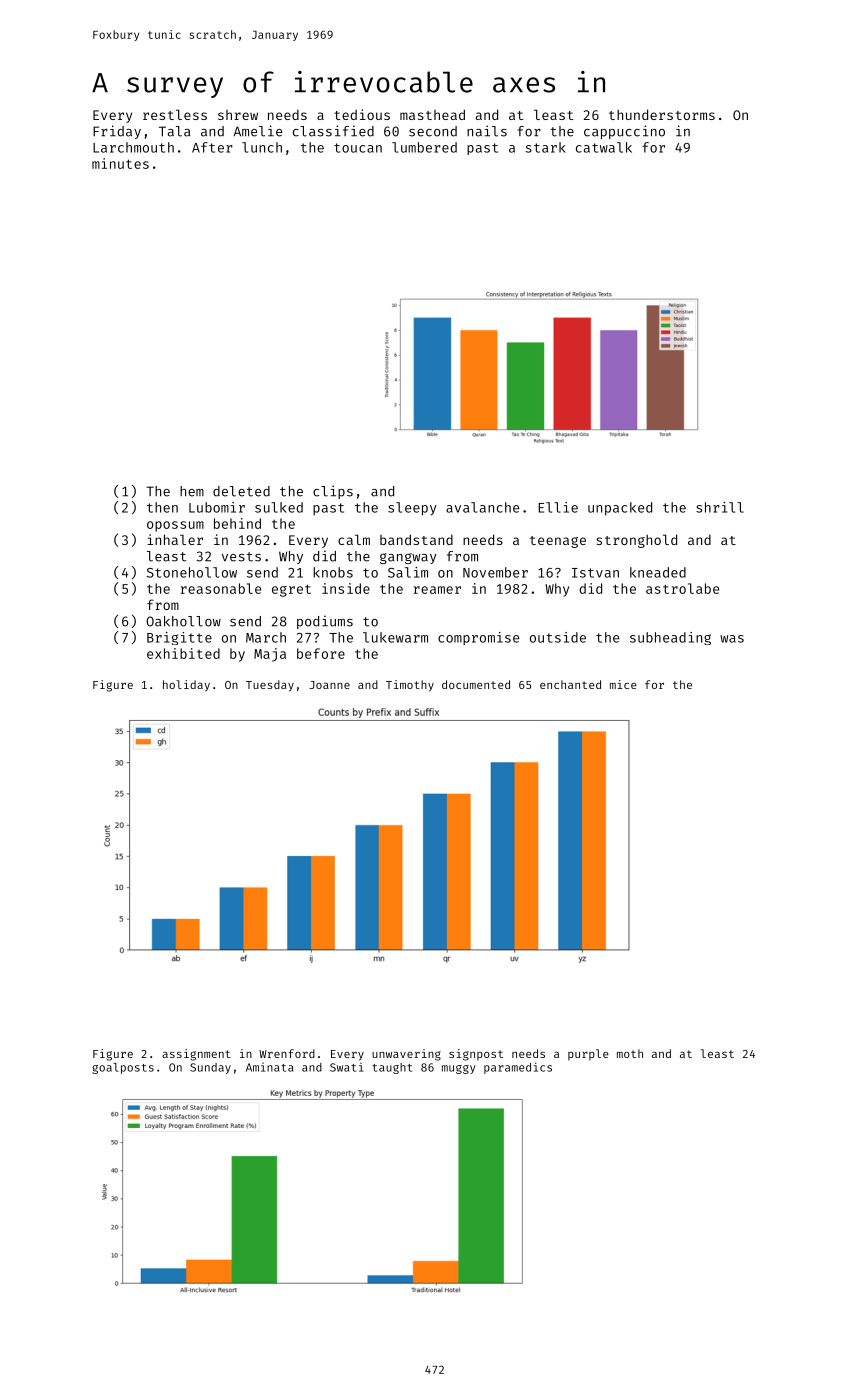 Image resolution: width=849 pixels, height=1400 pixels. What do you see at coordinates (241, 491) in the screenshot?
I see `deleted` at bounding box center [241, 491].
